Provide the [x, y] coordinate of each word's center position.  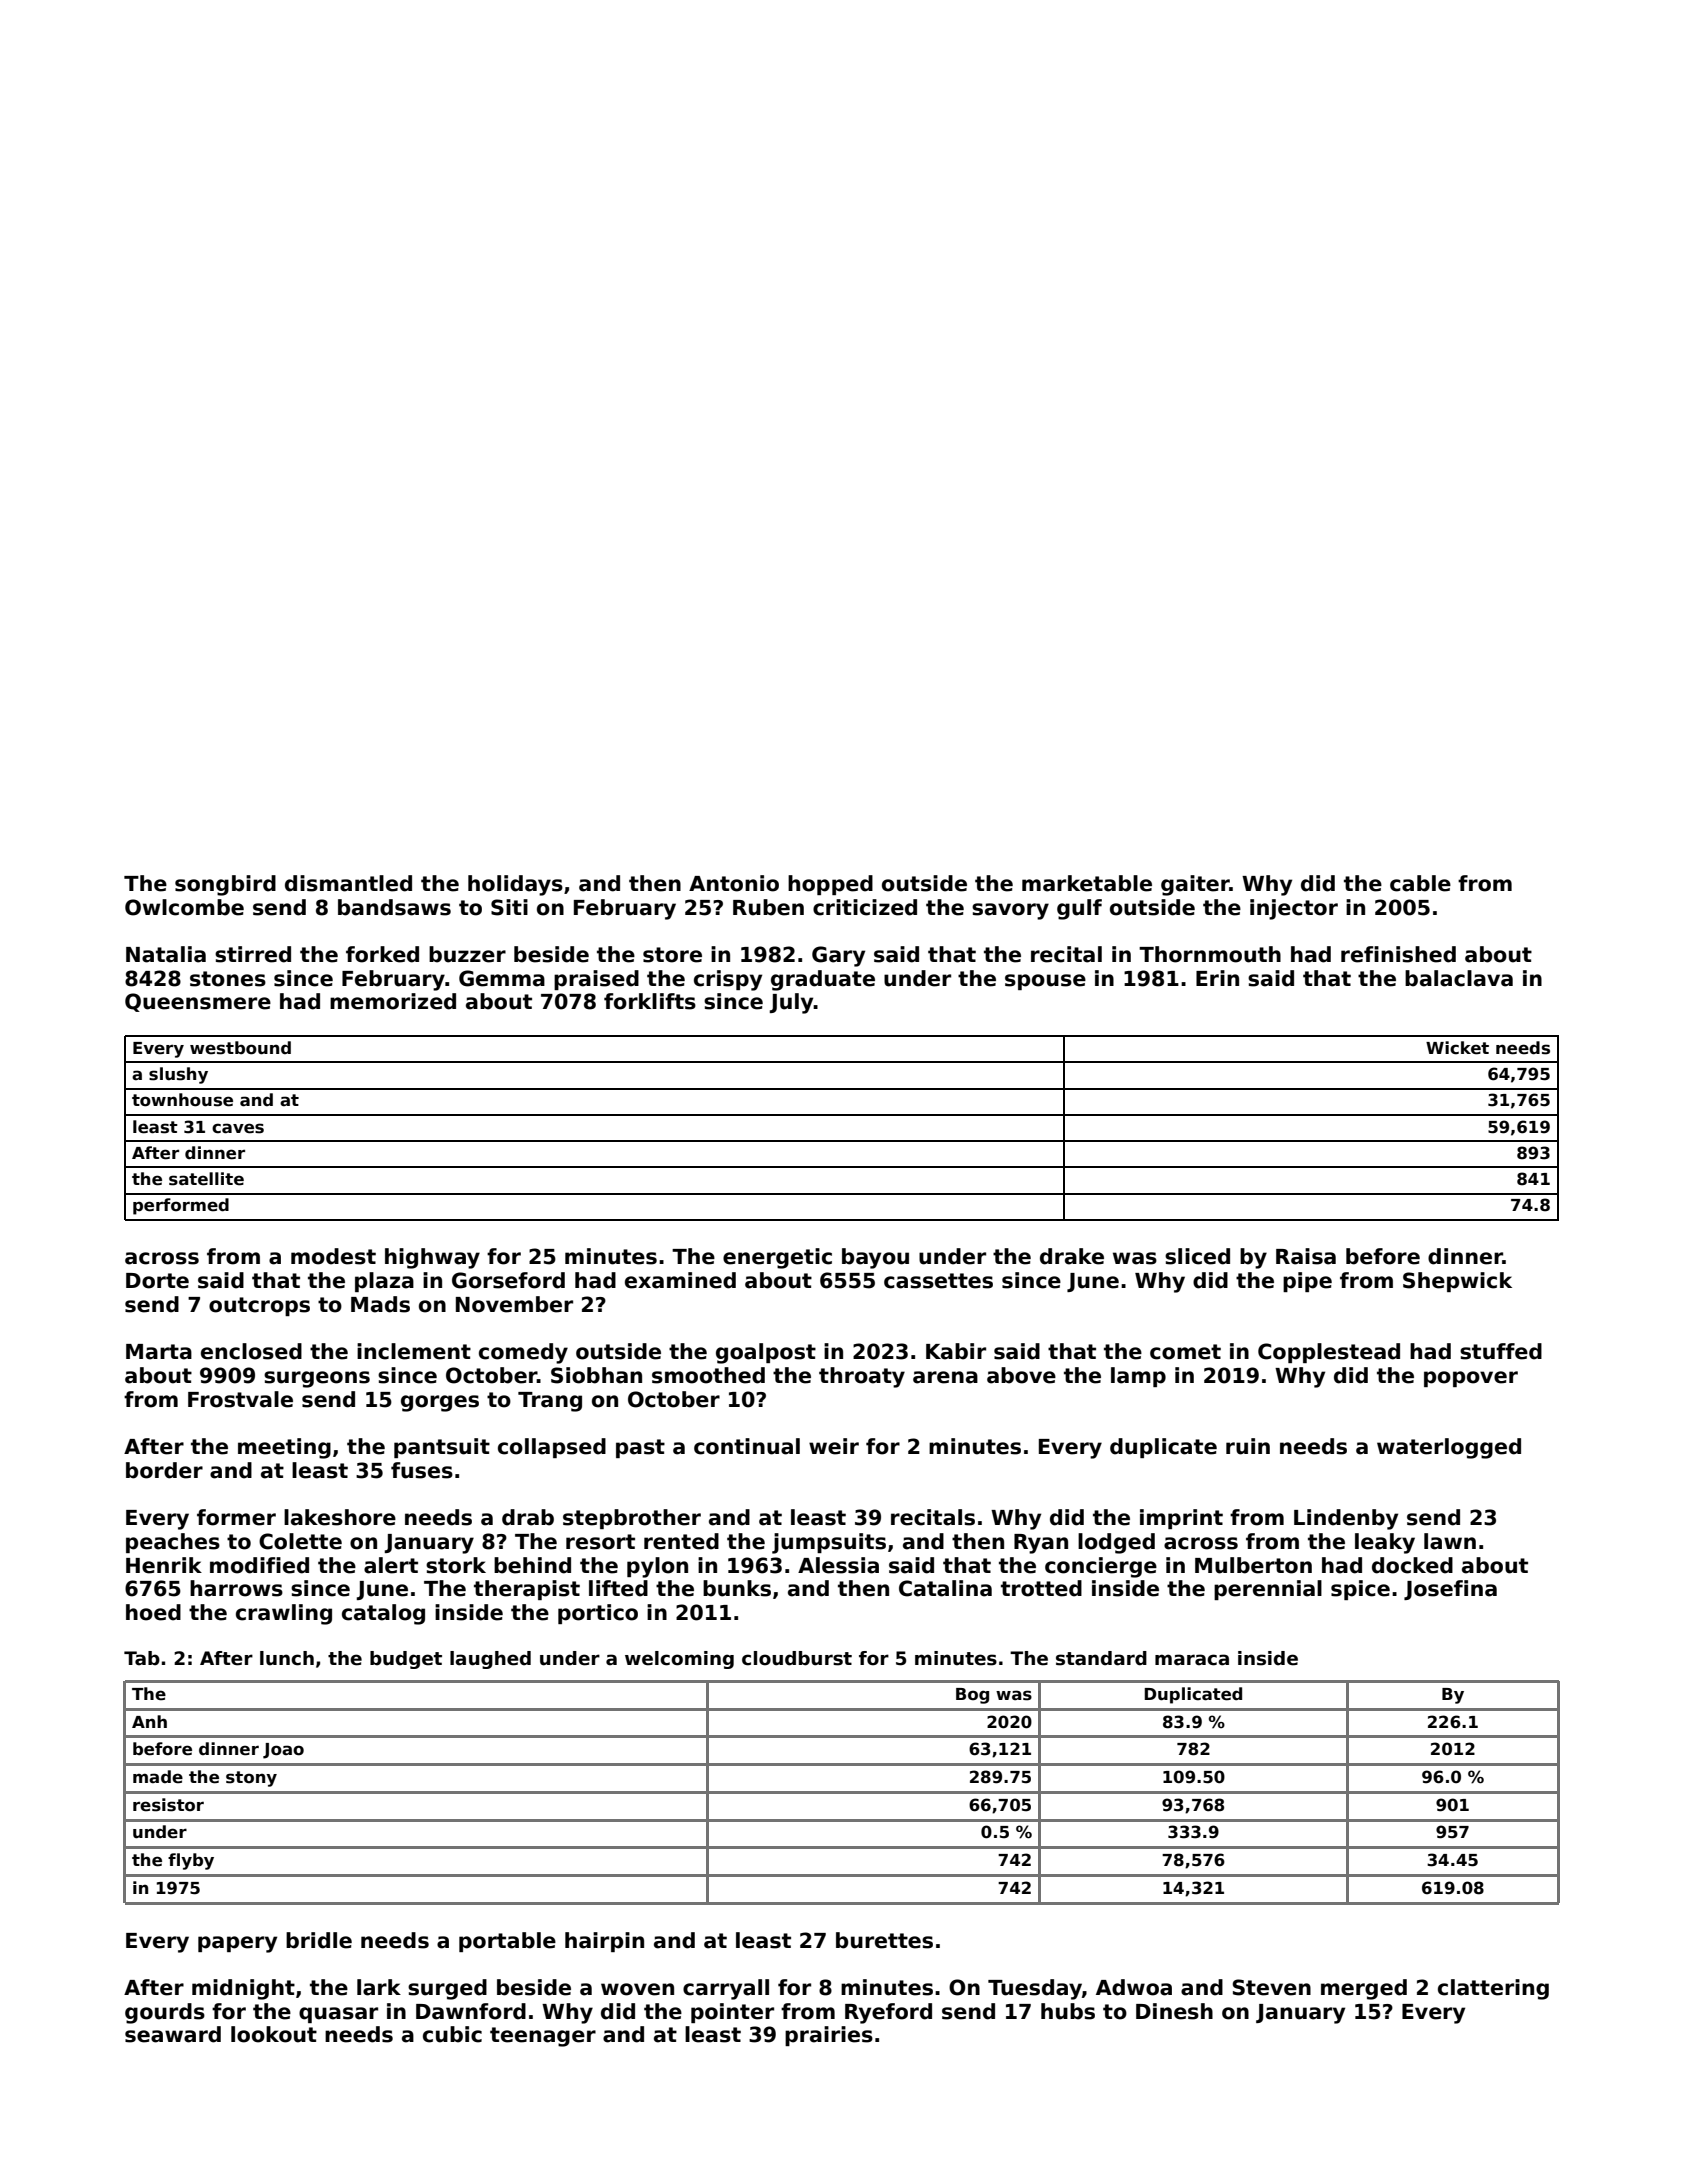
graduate [823, 980]
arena [945, 1377]
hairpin [604, 1942]
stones [228, 979]
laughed [490, 1660]
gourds [165, 2013]
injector [1294, 909]
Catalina [945, 1588]
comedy [523, 1353]
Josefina [1450, 1590]
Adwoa [1134, 1987]
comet [1185, 1352]
